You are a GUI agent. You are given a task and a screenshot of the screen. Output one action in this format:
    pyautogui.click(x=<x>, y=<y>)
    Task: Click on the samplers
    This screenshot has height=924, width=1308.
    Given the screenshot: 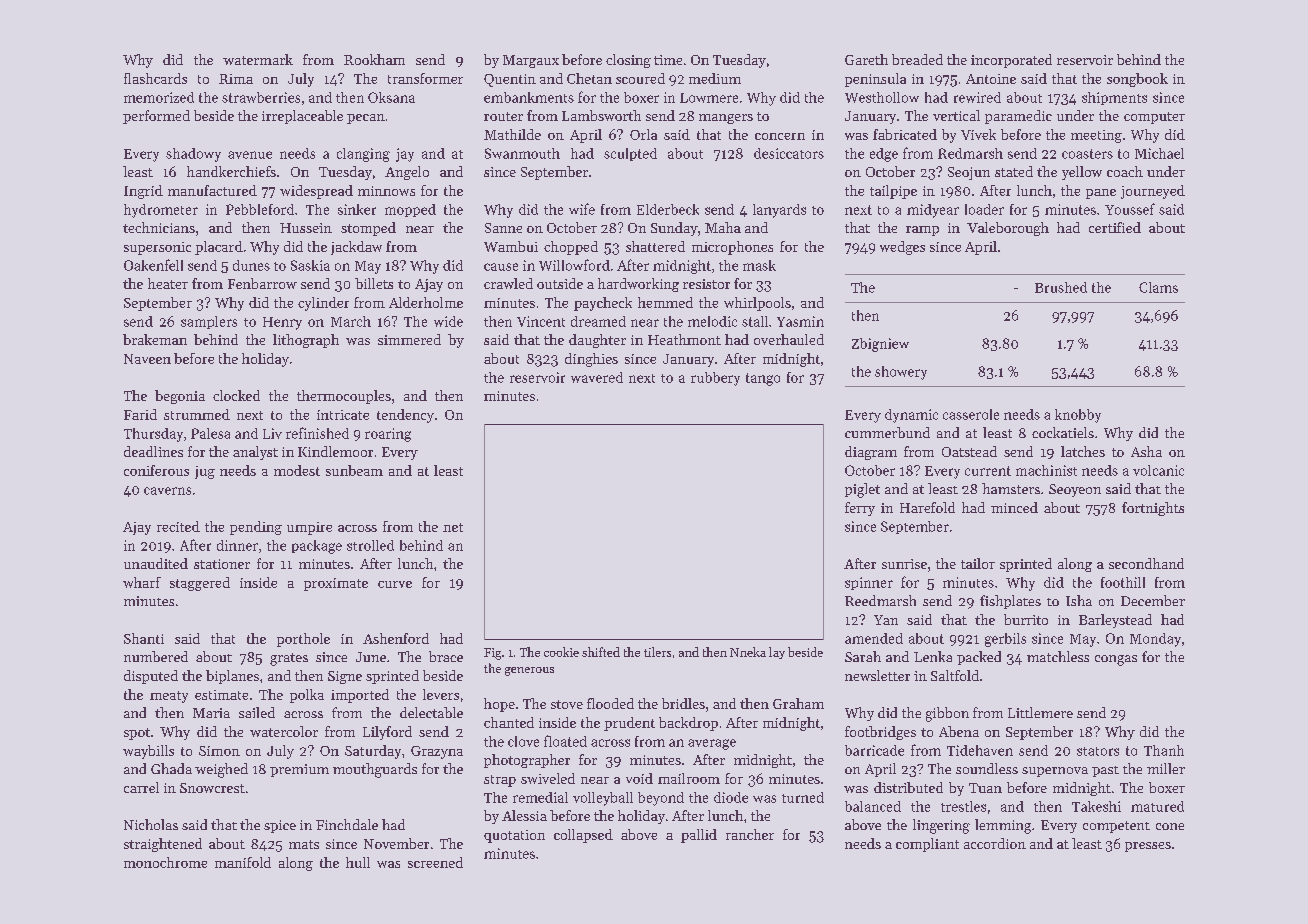 What is the action you would take?
    pyautogui.click(x=209, y=322)
